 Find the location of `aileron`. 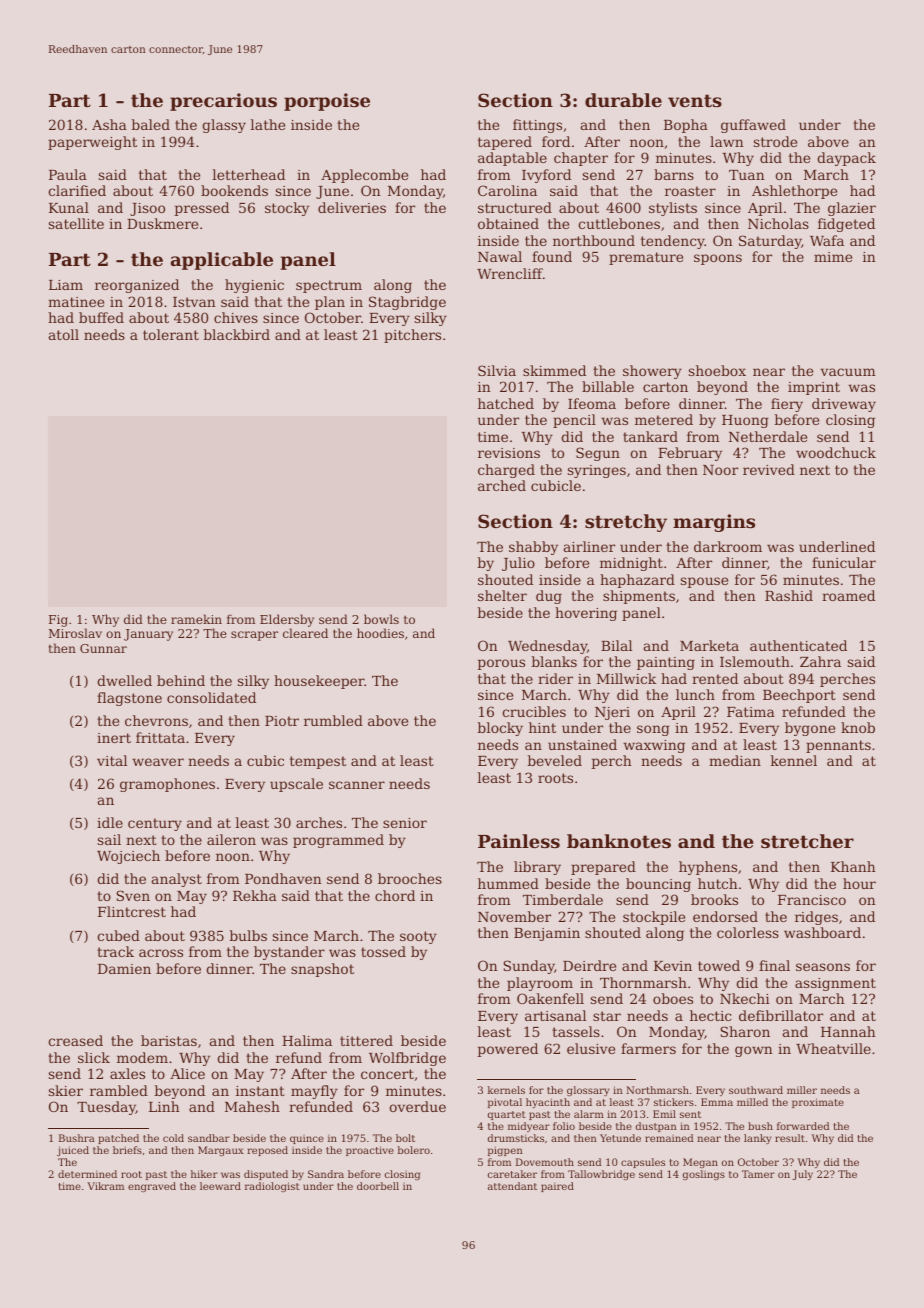

aileron is located at coordinates (231, 839).
